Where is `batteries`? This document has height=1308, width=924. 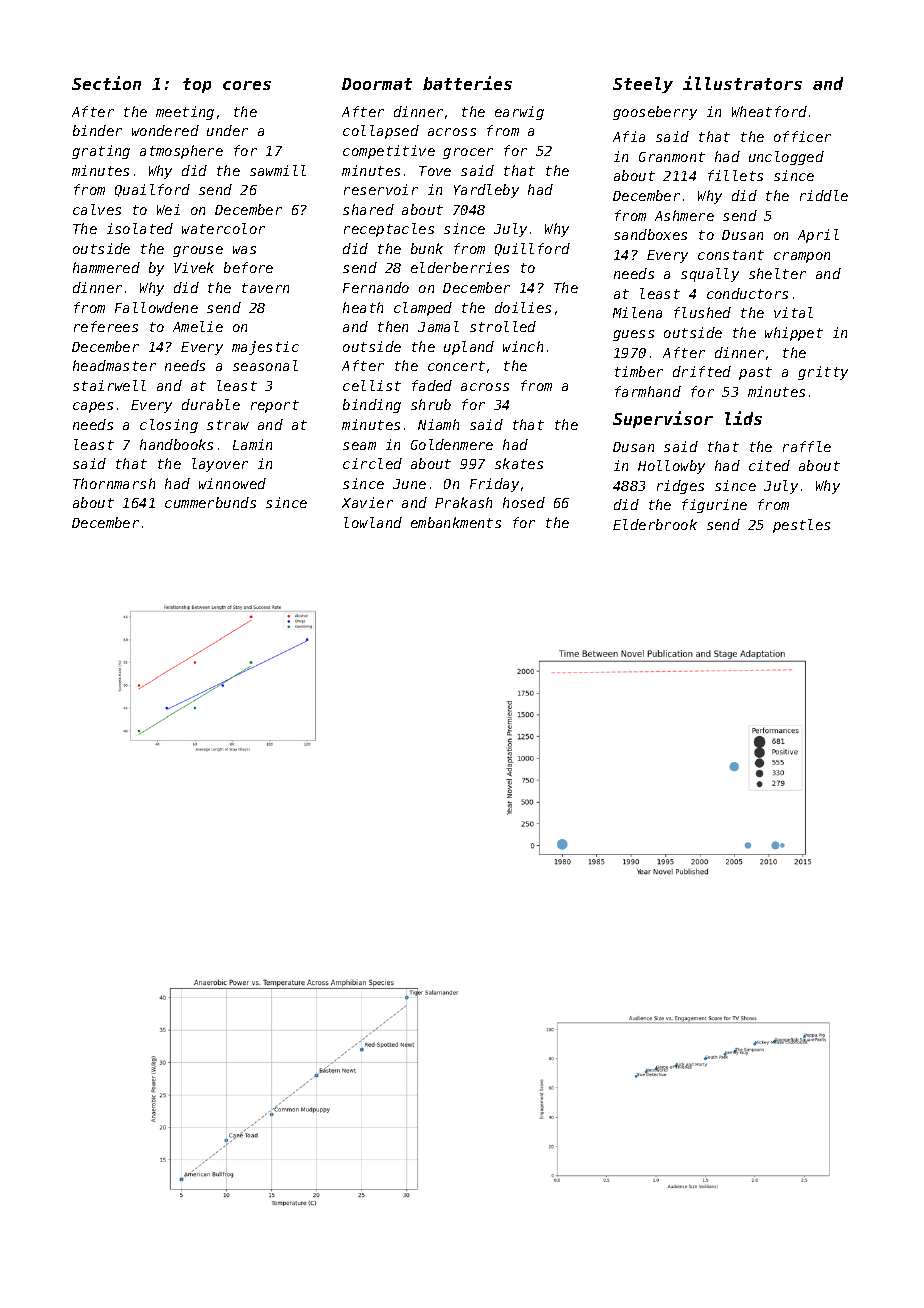
batteries is located at coordinates (467, 83).
